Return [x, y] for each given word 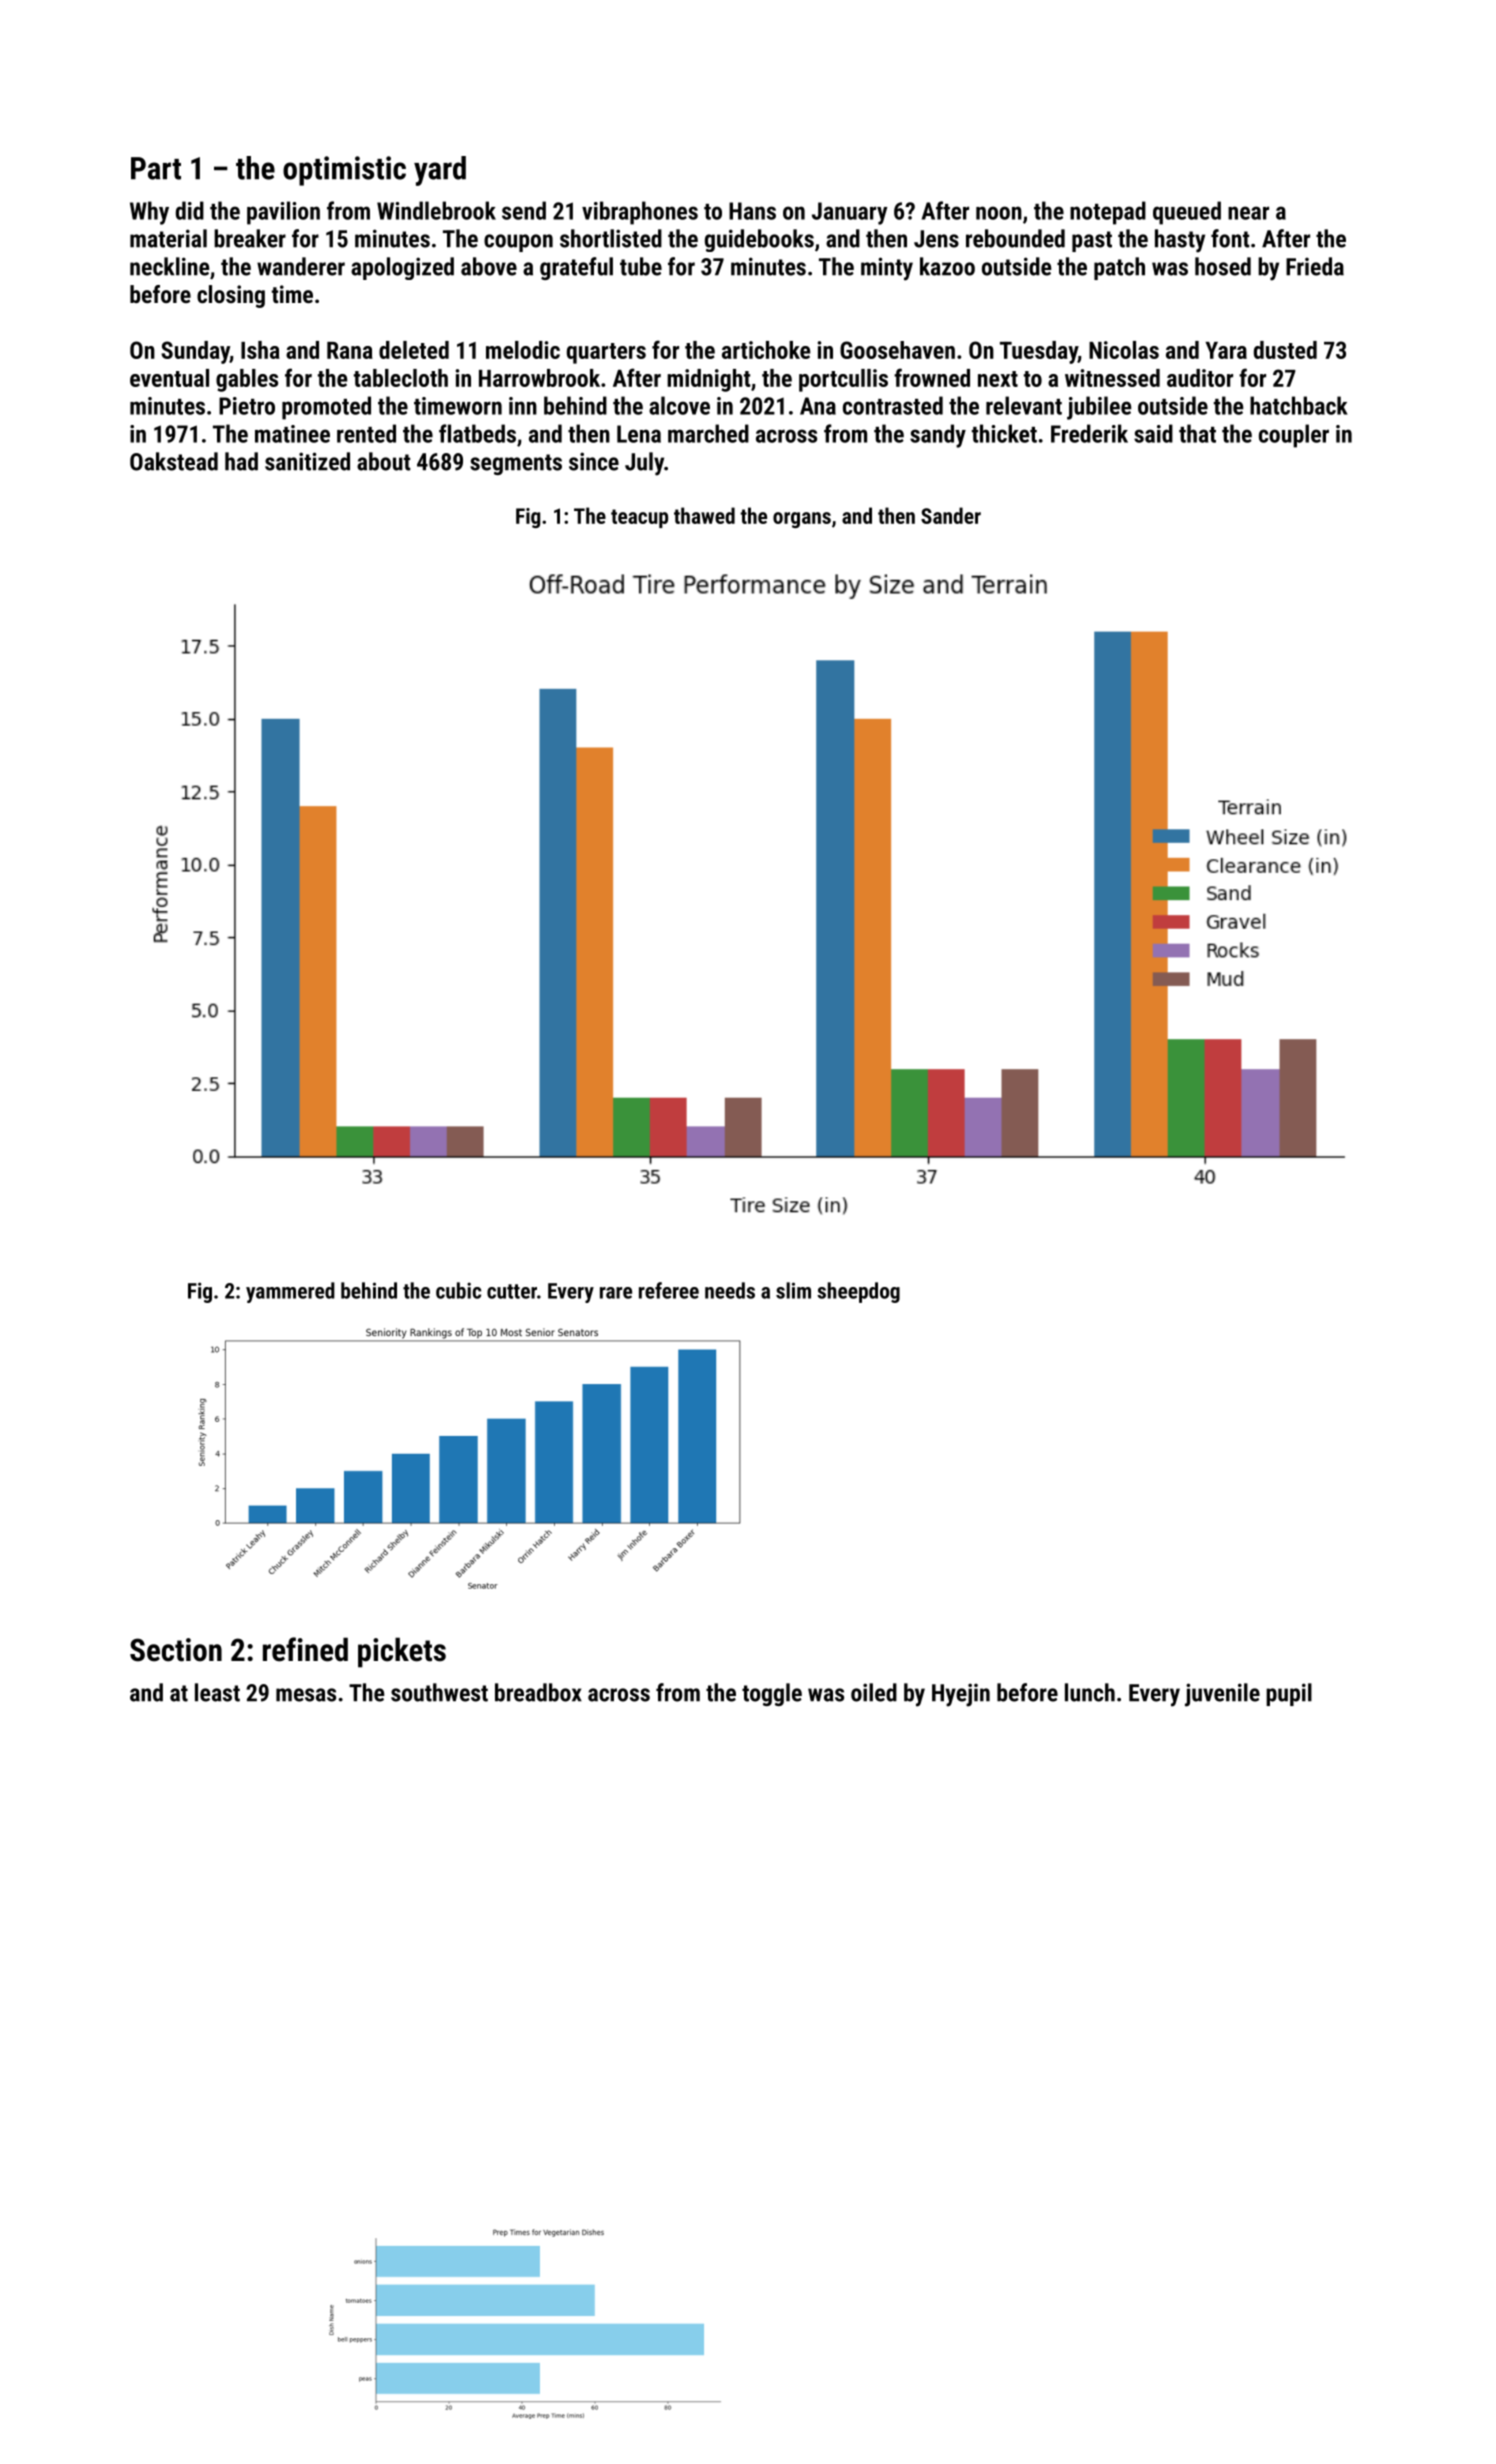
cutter [512, 1291]
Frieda [1315, 266]
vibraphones [640, 213]
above [489, 266]
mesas [306, 1695]
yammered [290, 1292]
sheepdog [858, 1292]
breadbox [538, 1692]
